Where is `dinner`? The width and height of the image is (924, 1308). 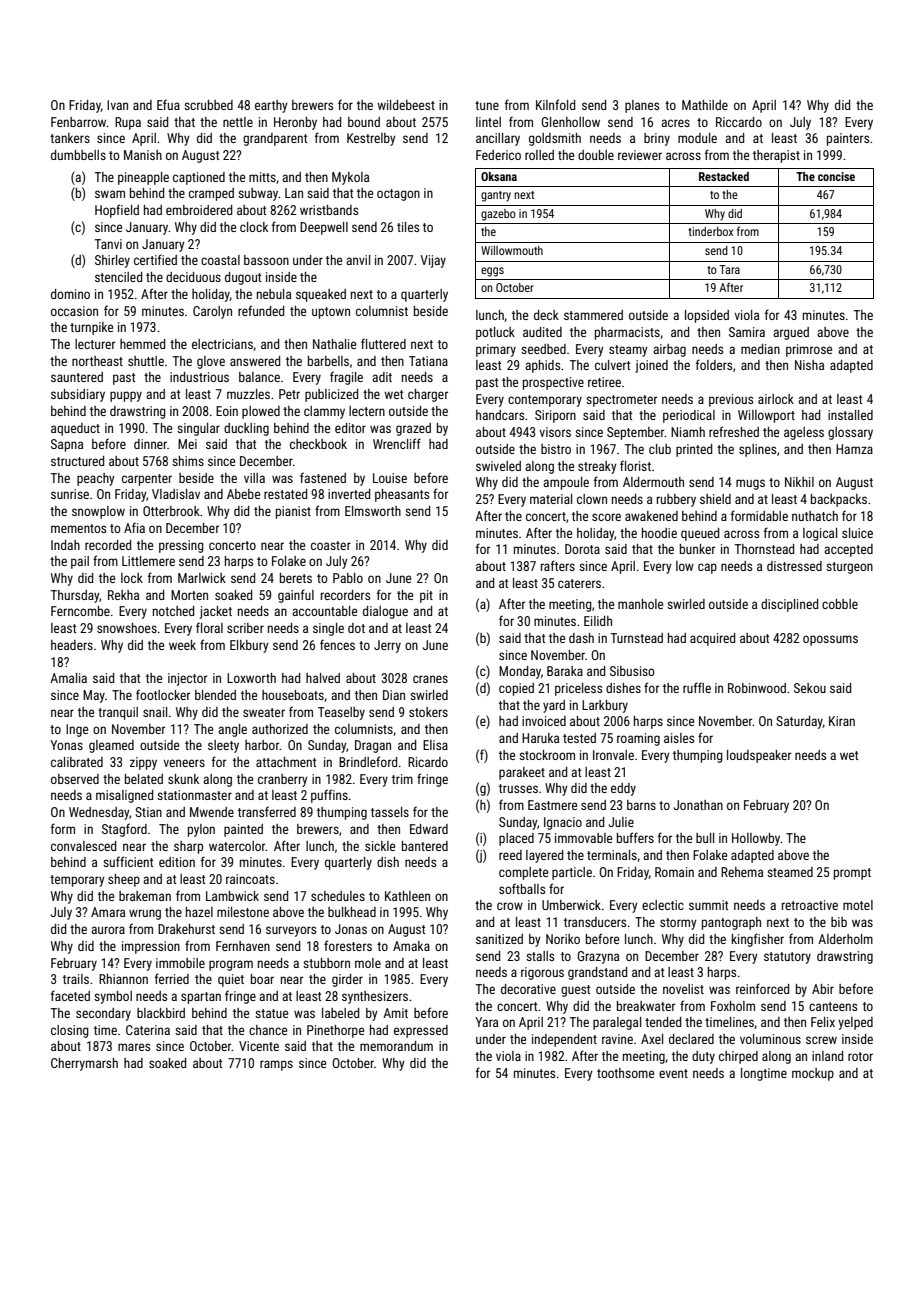
dinner is located at coordinates (150, 444).
